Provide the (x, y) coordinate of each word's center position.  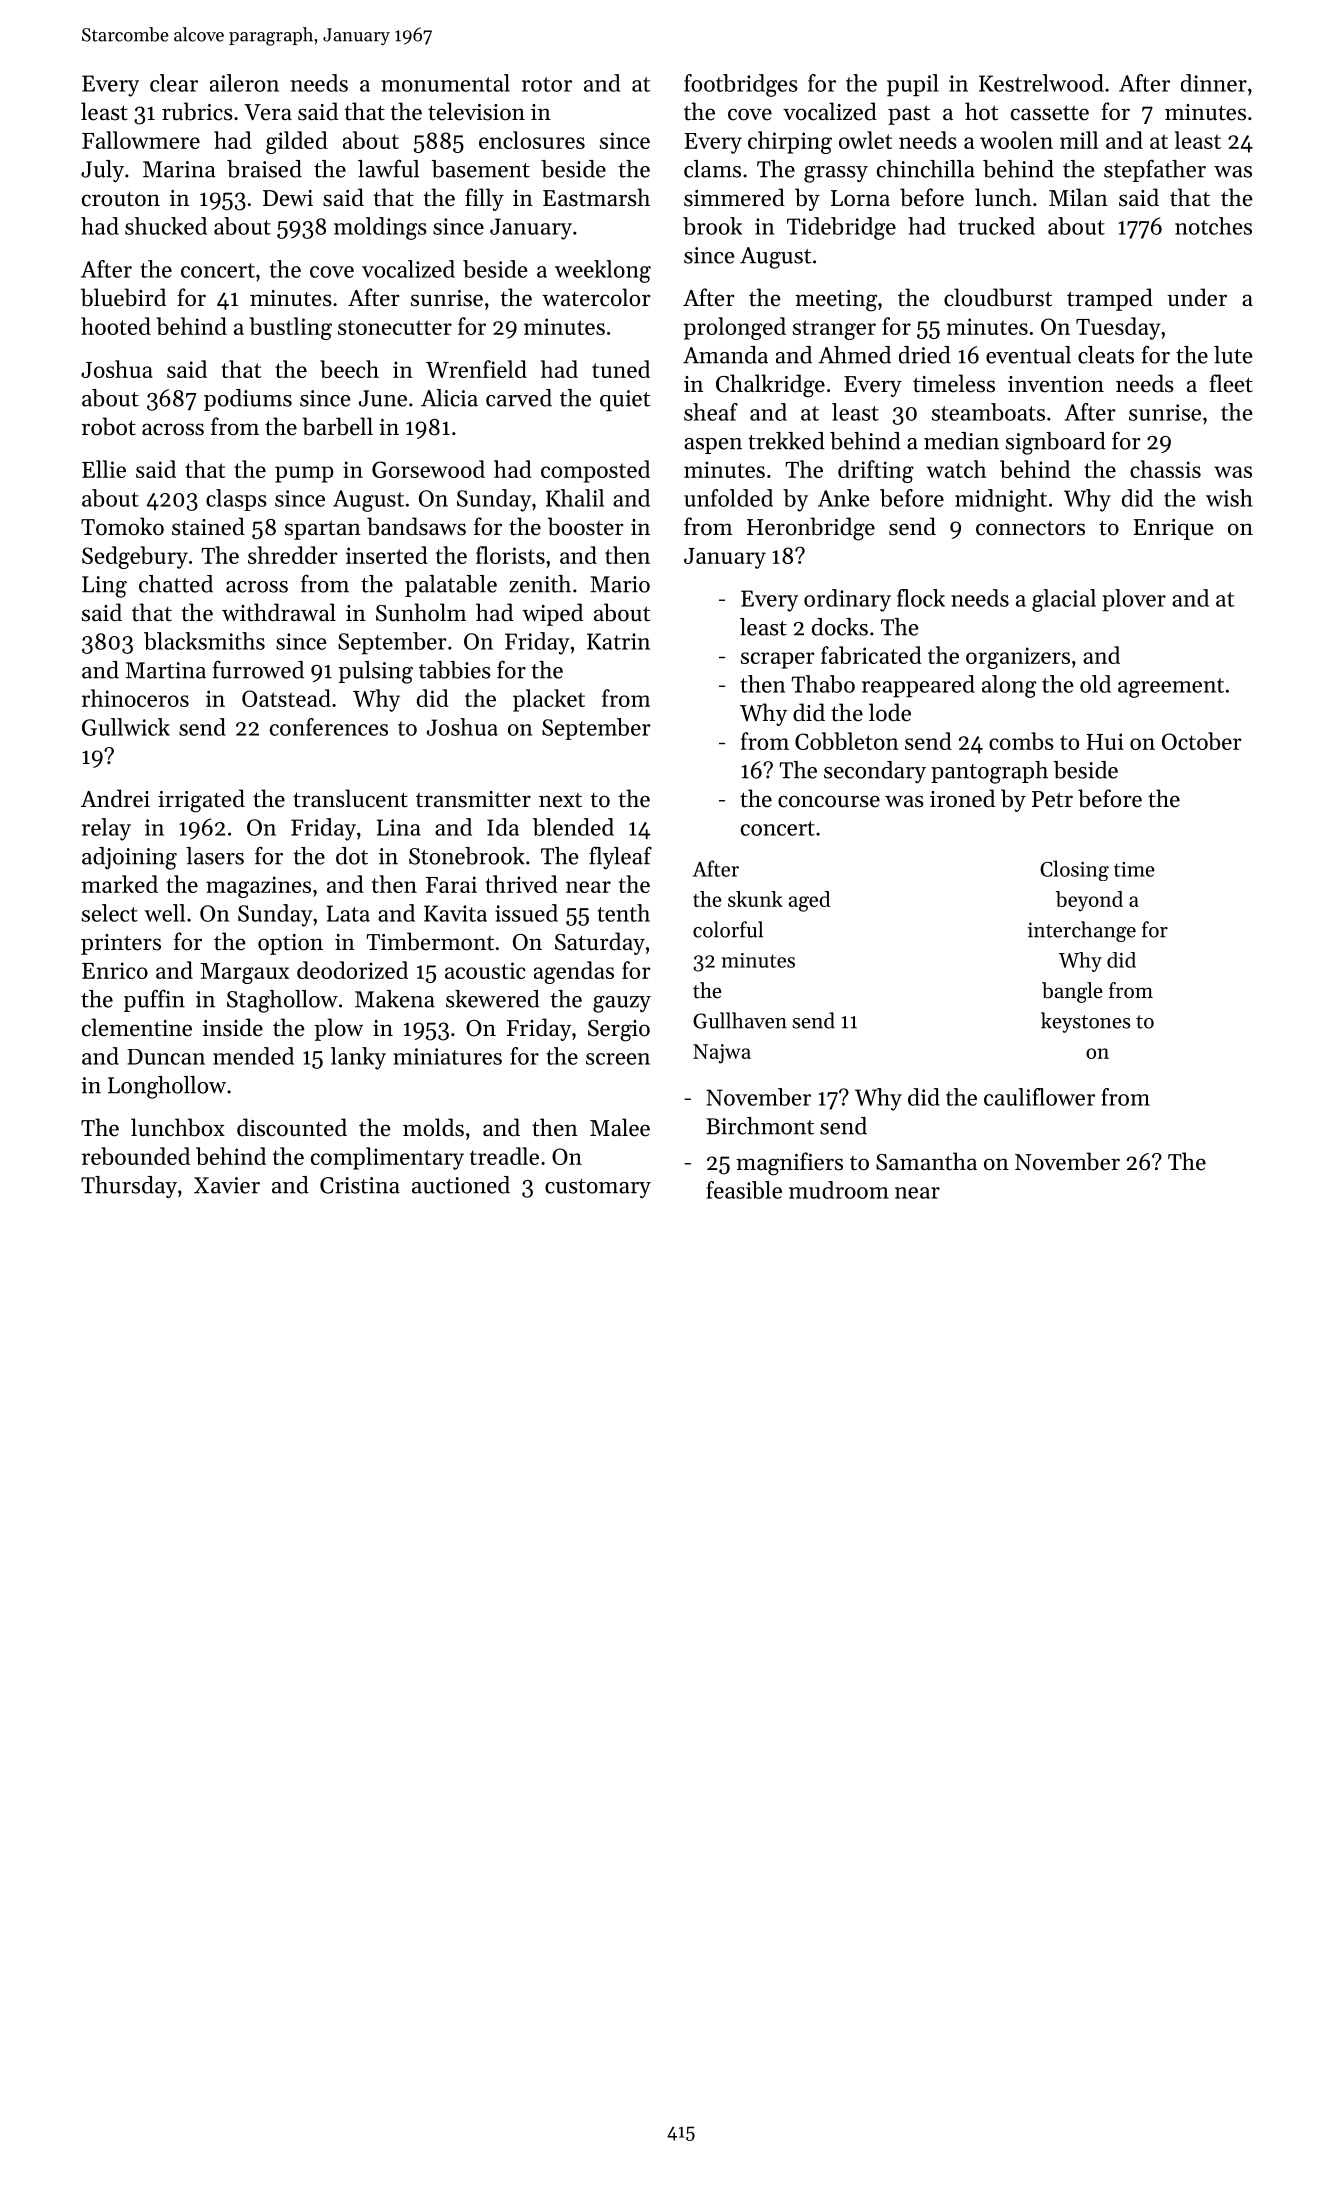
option (290, 944)
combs (1021, 741)
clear (174, 83)
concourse (829, 801)
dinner (1214, 83)
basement (481, 169)
